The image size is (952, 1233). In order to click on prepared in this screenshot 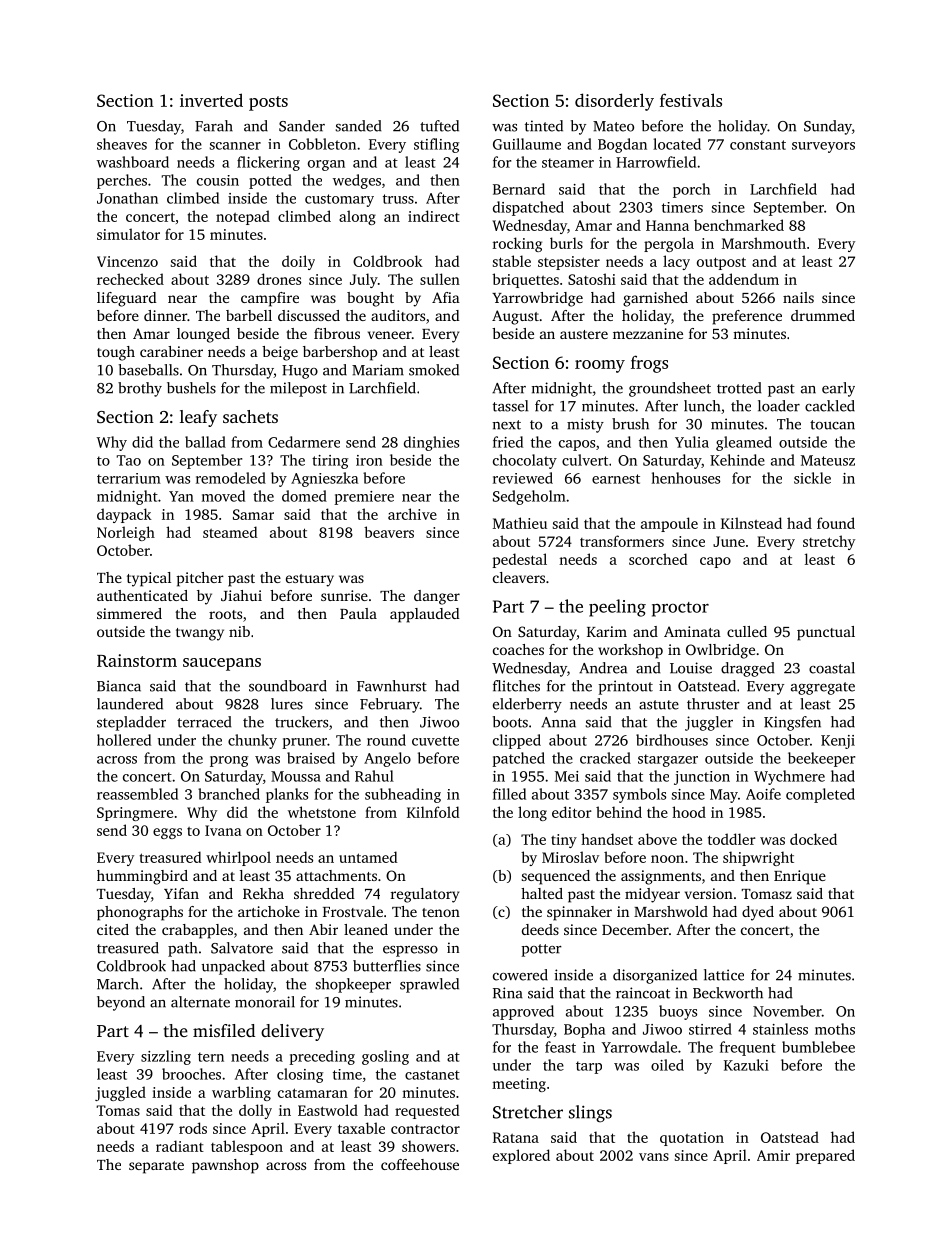, I will do `click(825, 1156)`.
